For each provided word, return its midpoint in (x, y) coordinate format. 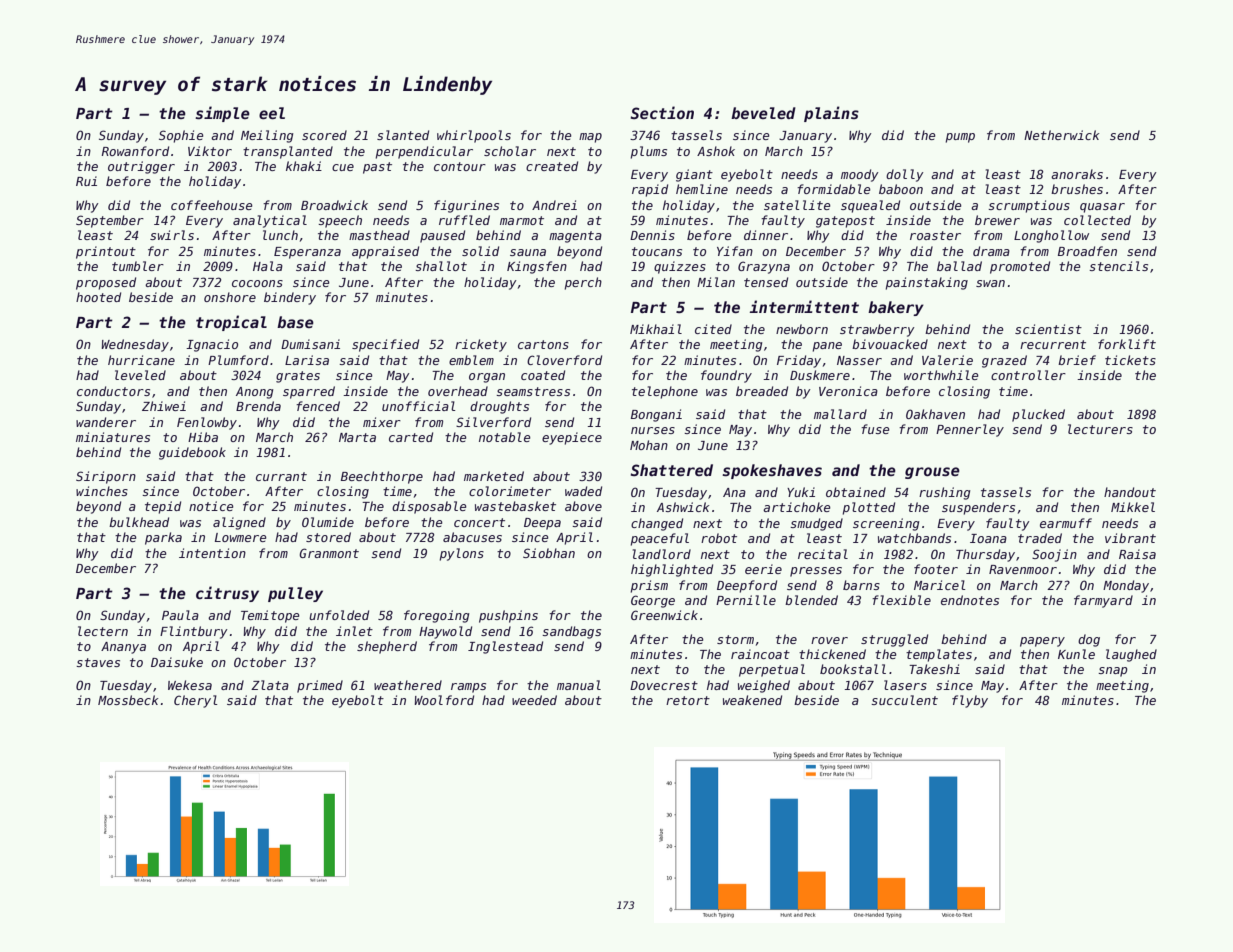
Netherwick (1061, 135)
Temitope (270, 616)
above (583, 506)
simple (222, 114)
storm (735, 639)
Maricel (940, 585)
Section (662, 112)
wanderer (106, 422)
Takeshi (934, 669)
